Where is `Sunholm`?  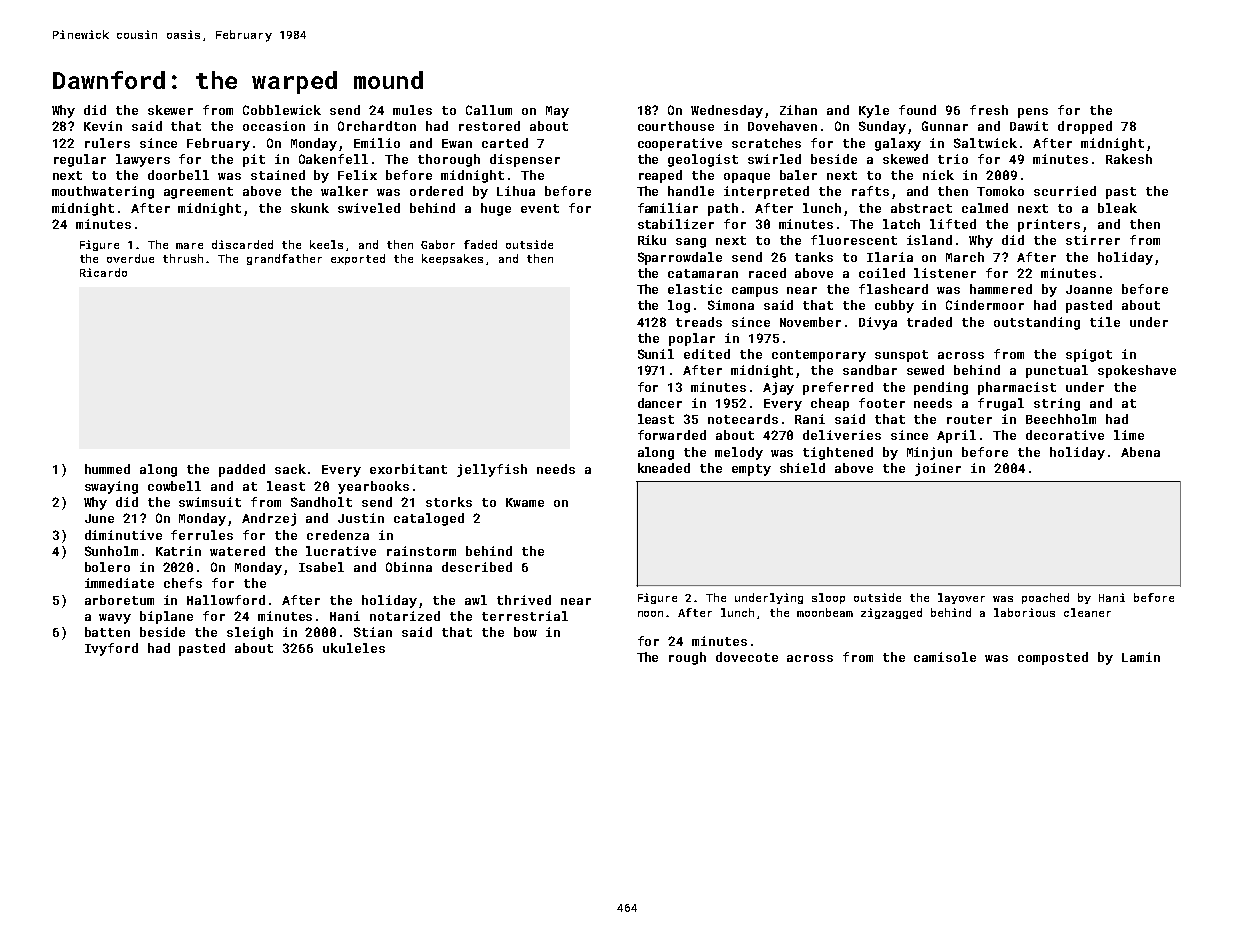
Sunholm is located at coordinates (111, 551).
